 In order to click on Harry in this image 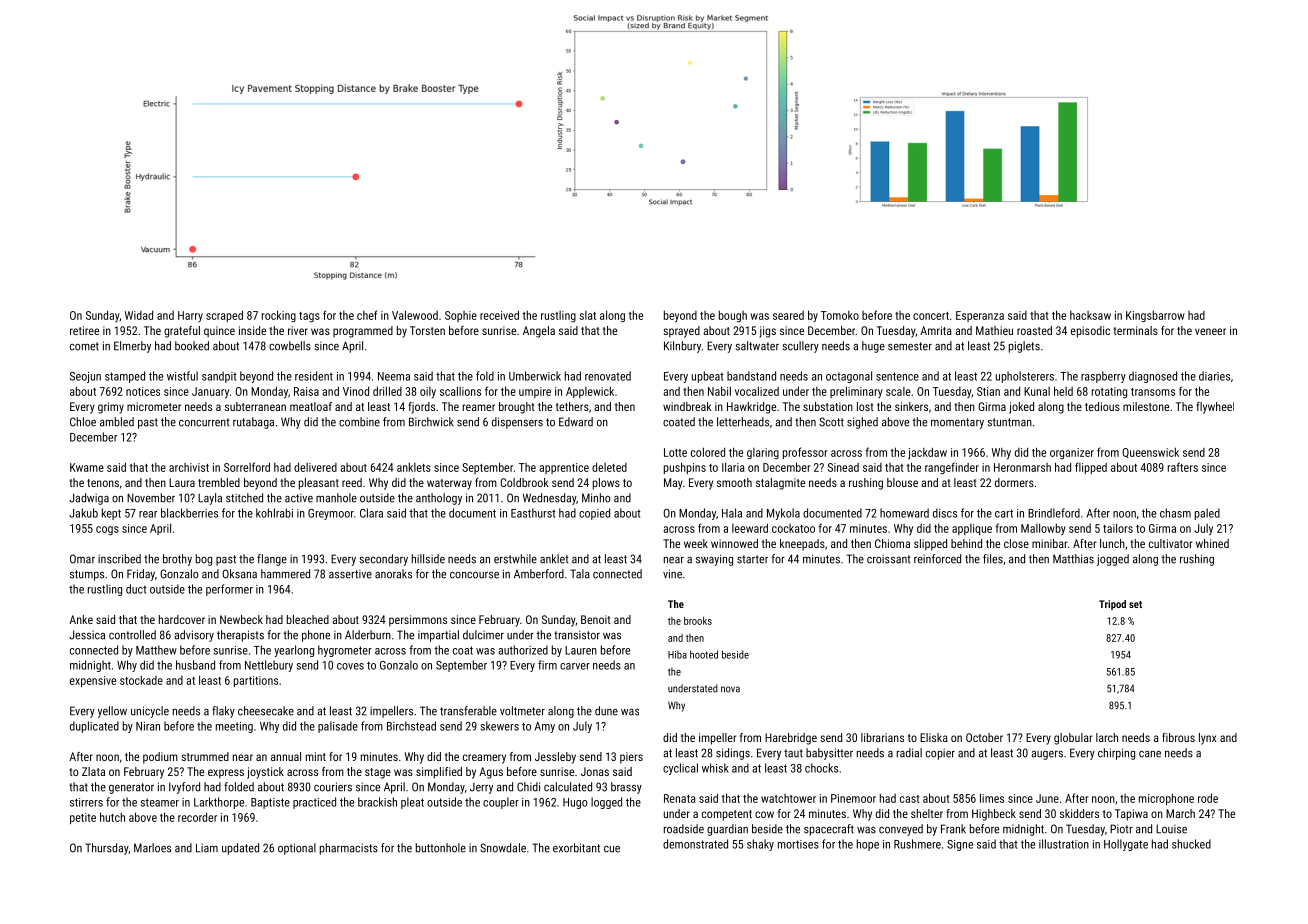, I will do `click(190, 316)`.
